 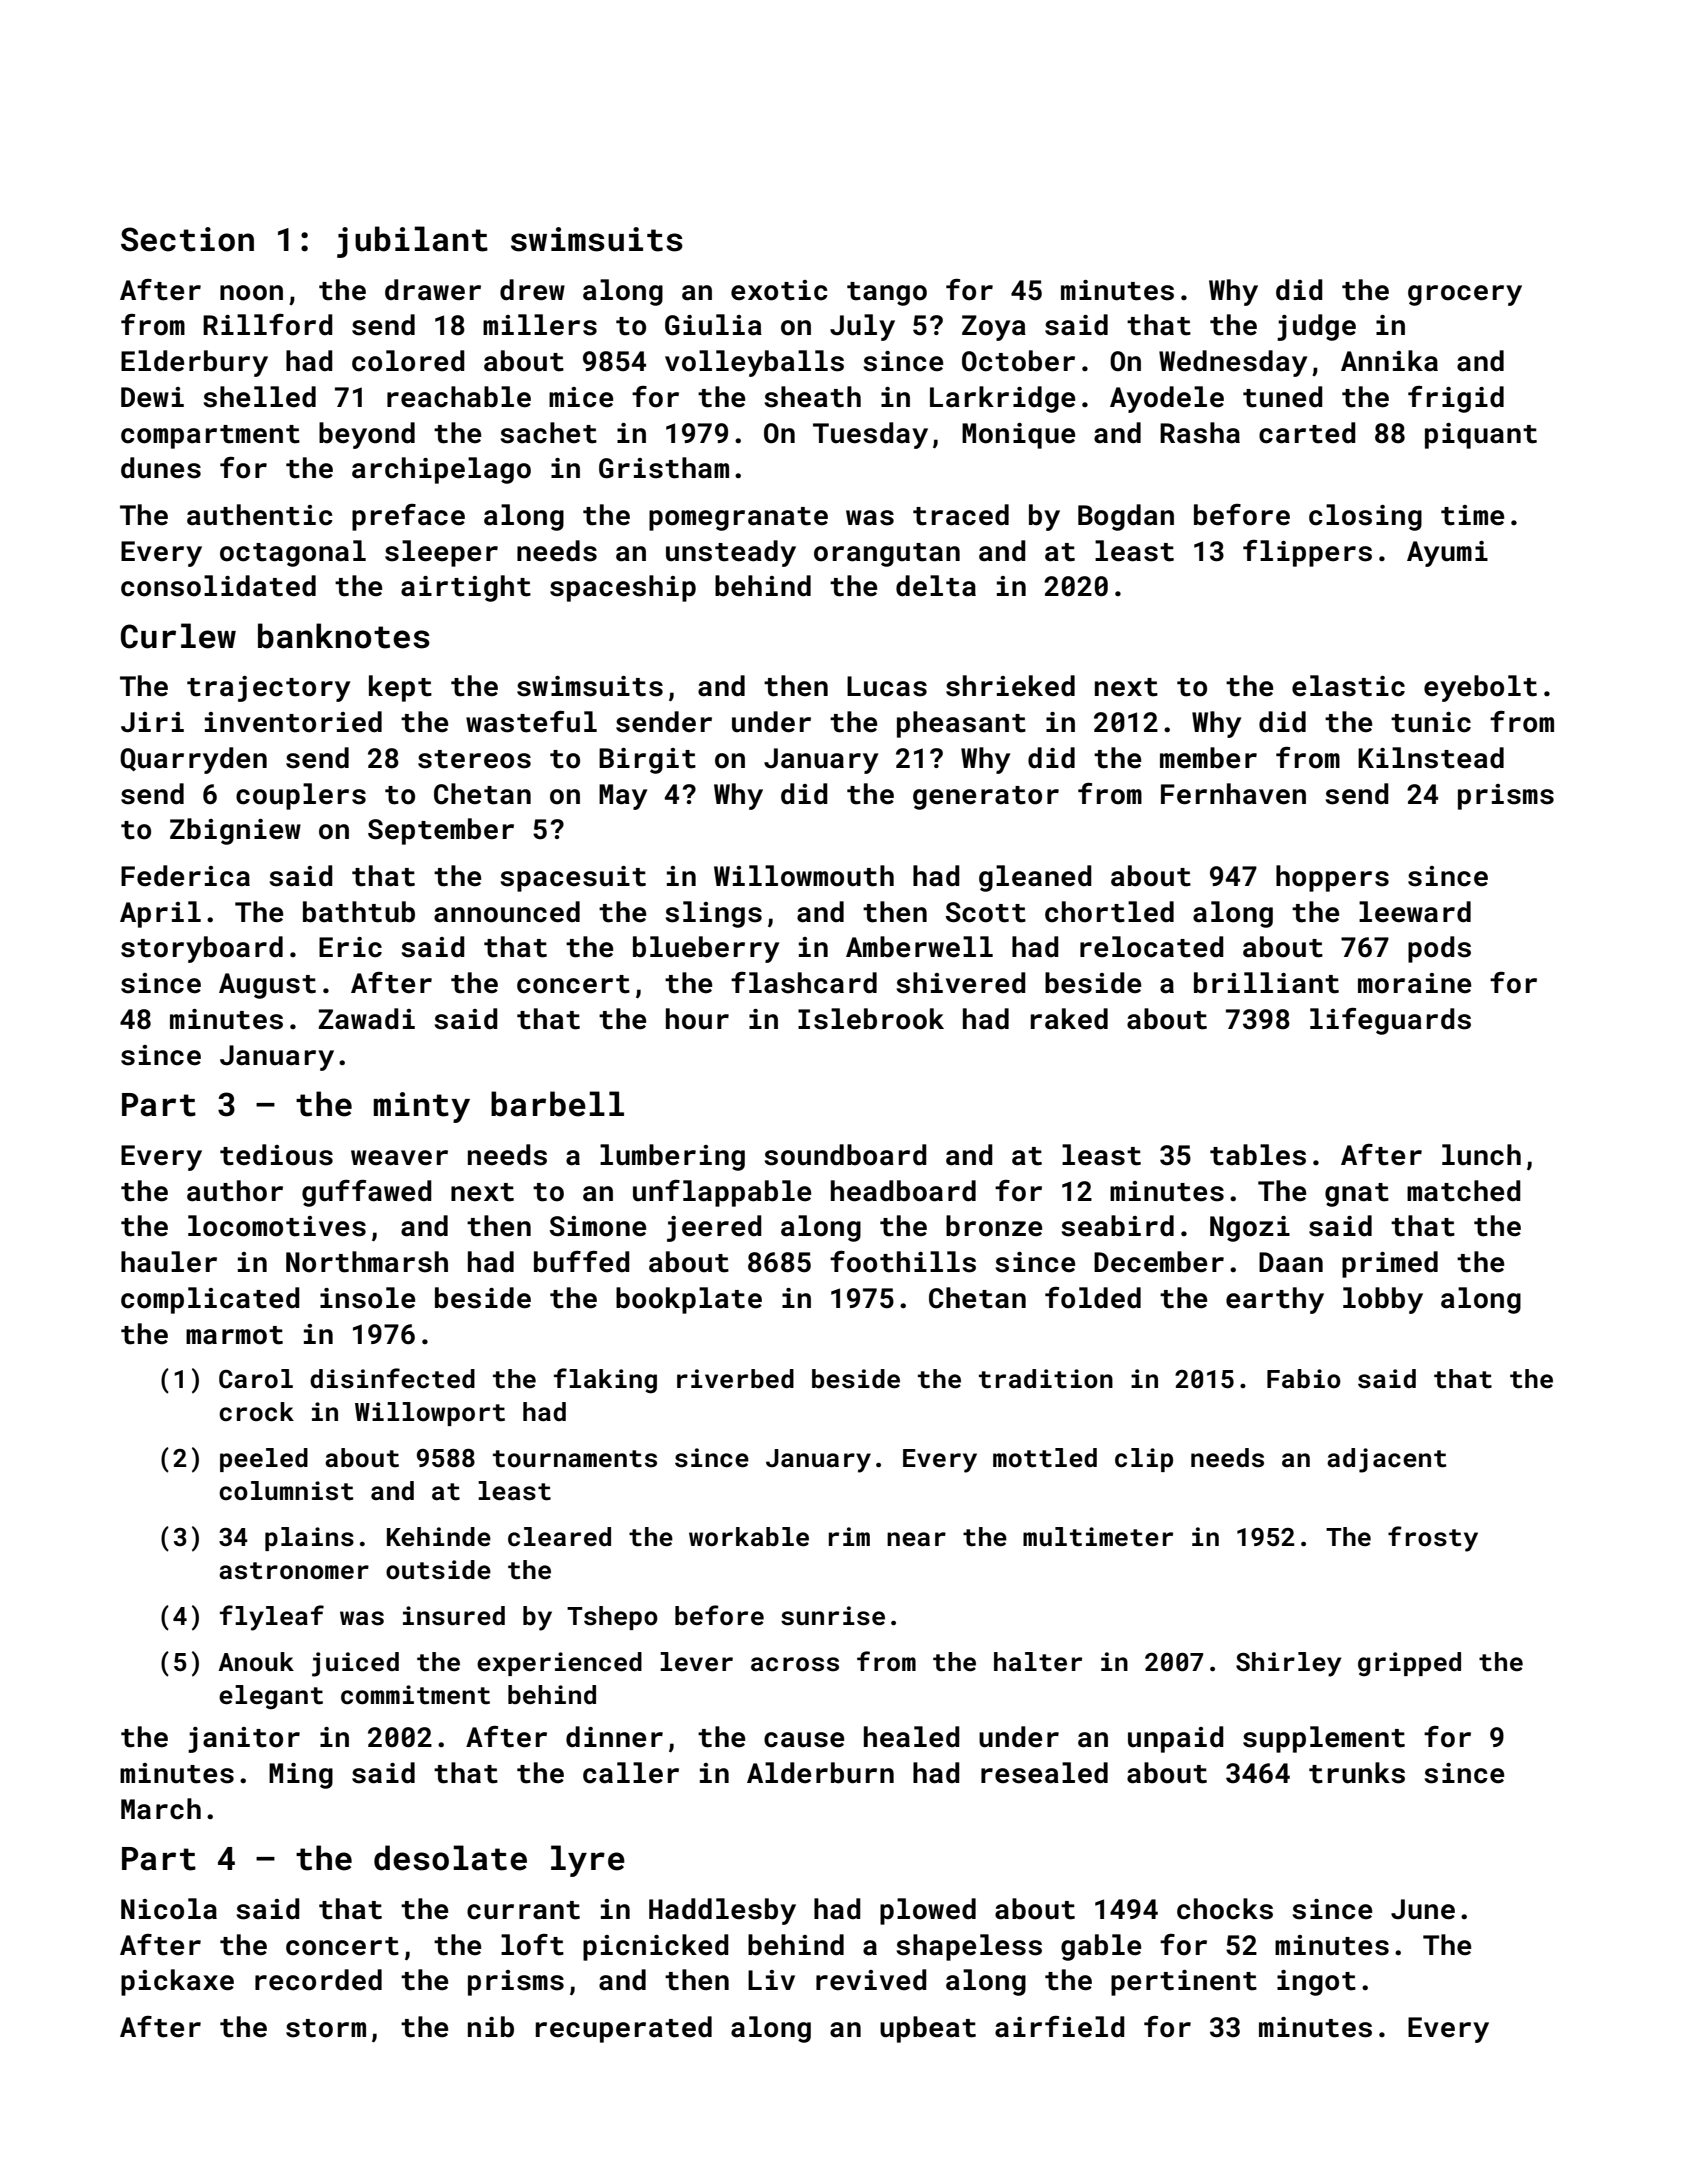 What do you see at coordinates (326, 2028) in the screenshot?
I see `storm` at bounding box center [326, 2028].
